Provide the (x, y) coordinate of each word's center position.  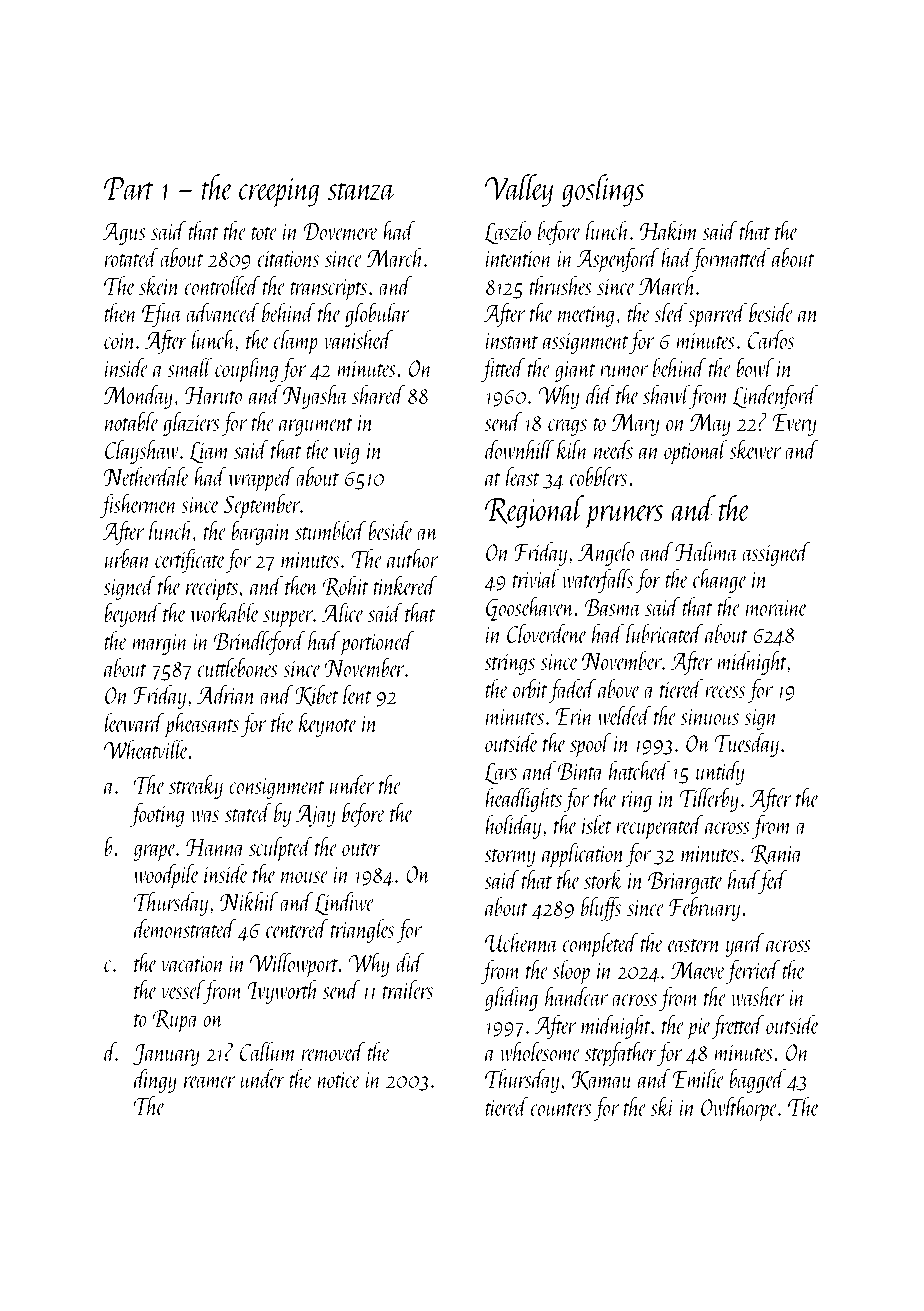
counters (561, 1109)
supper (288, 619)
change (720, 581)
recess (725, 692)
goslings (603, 190)
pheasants (201, 725)
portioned (377, 643)
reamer (210, 1082)
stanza (362, 191)
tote (264, 233)
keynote (328, 725)
